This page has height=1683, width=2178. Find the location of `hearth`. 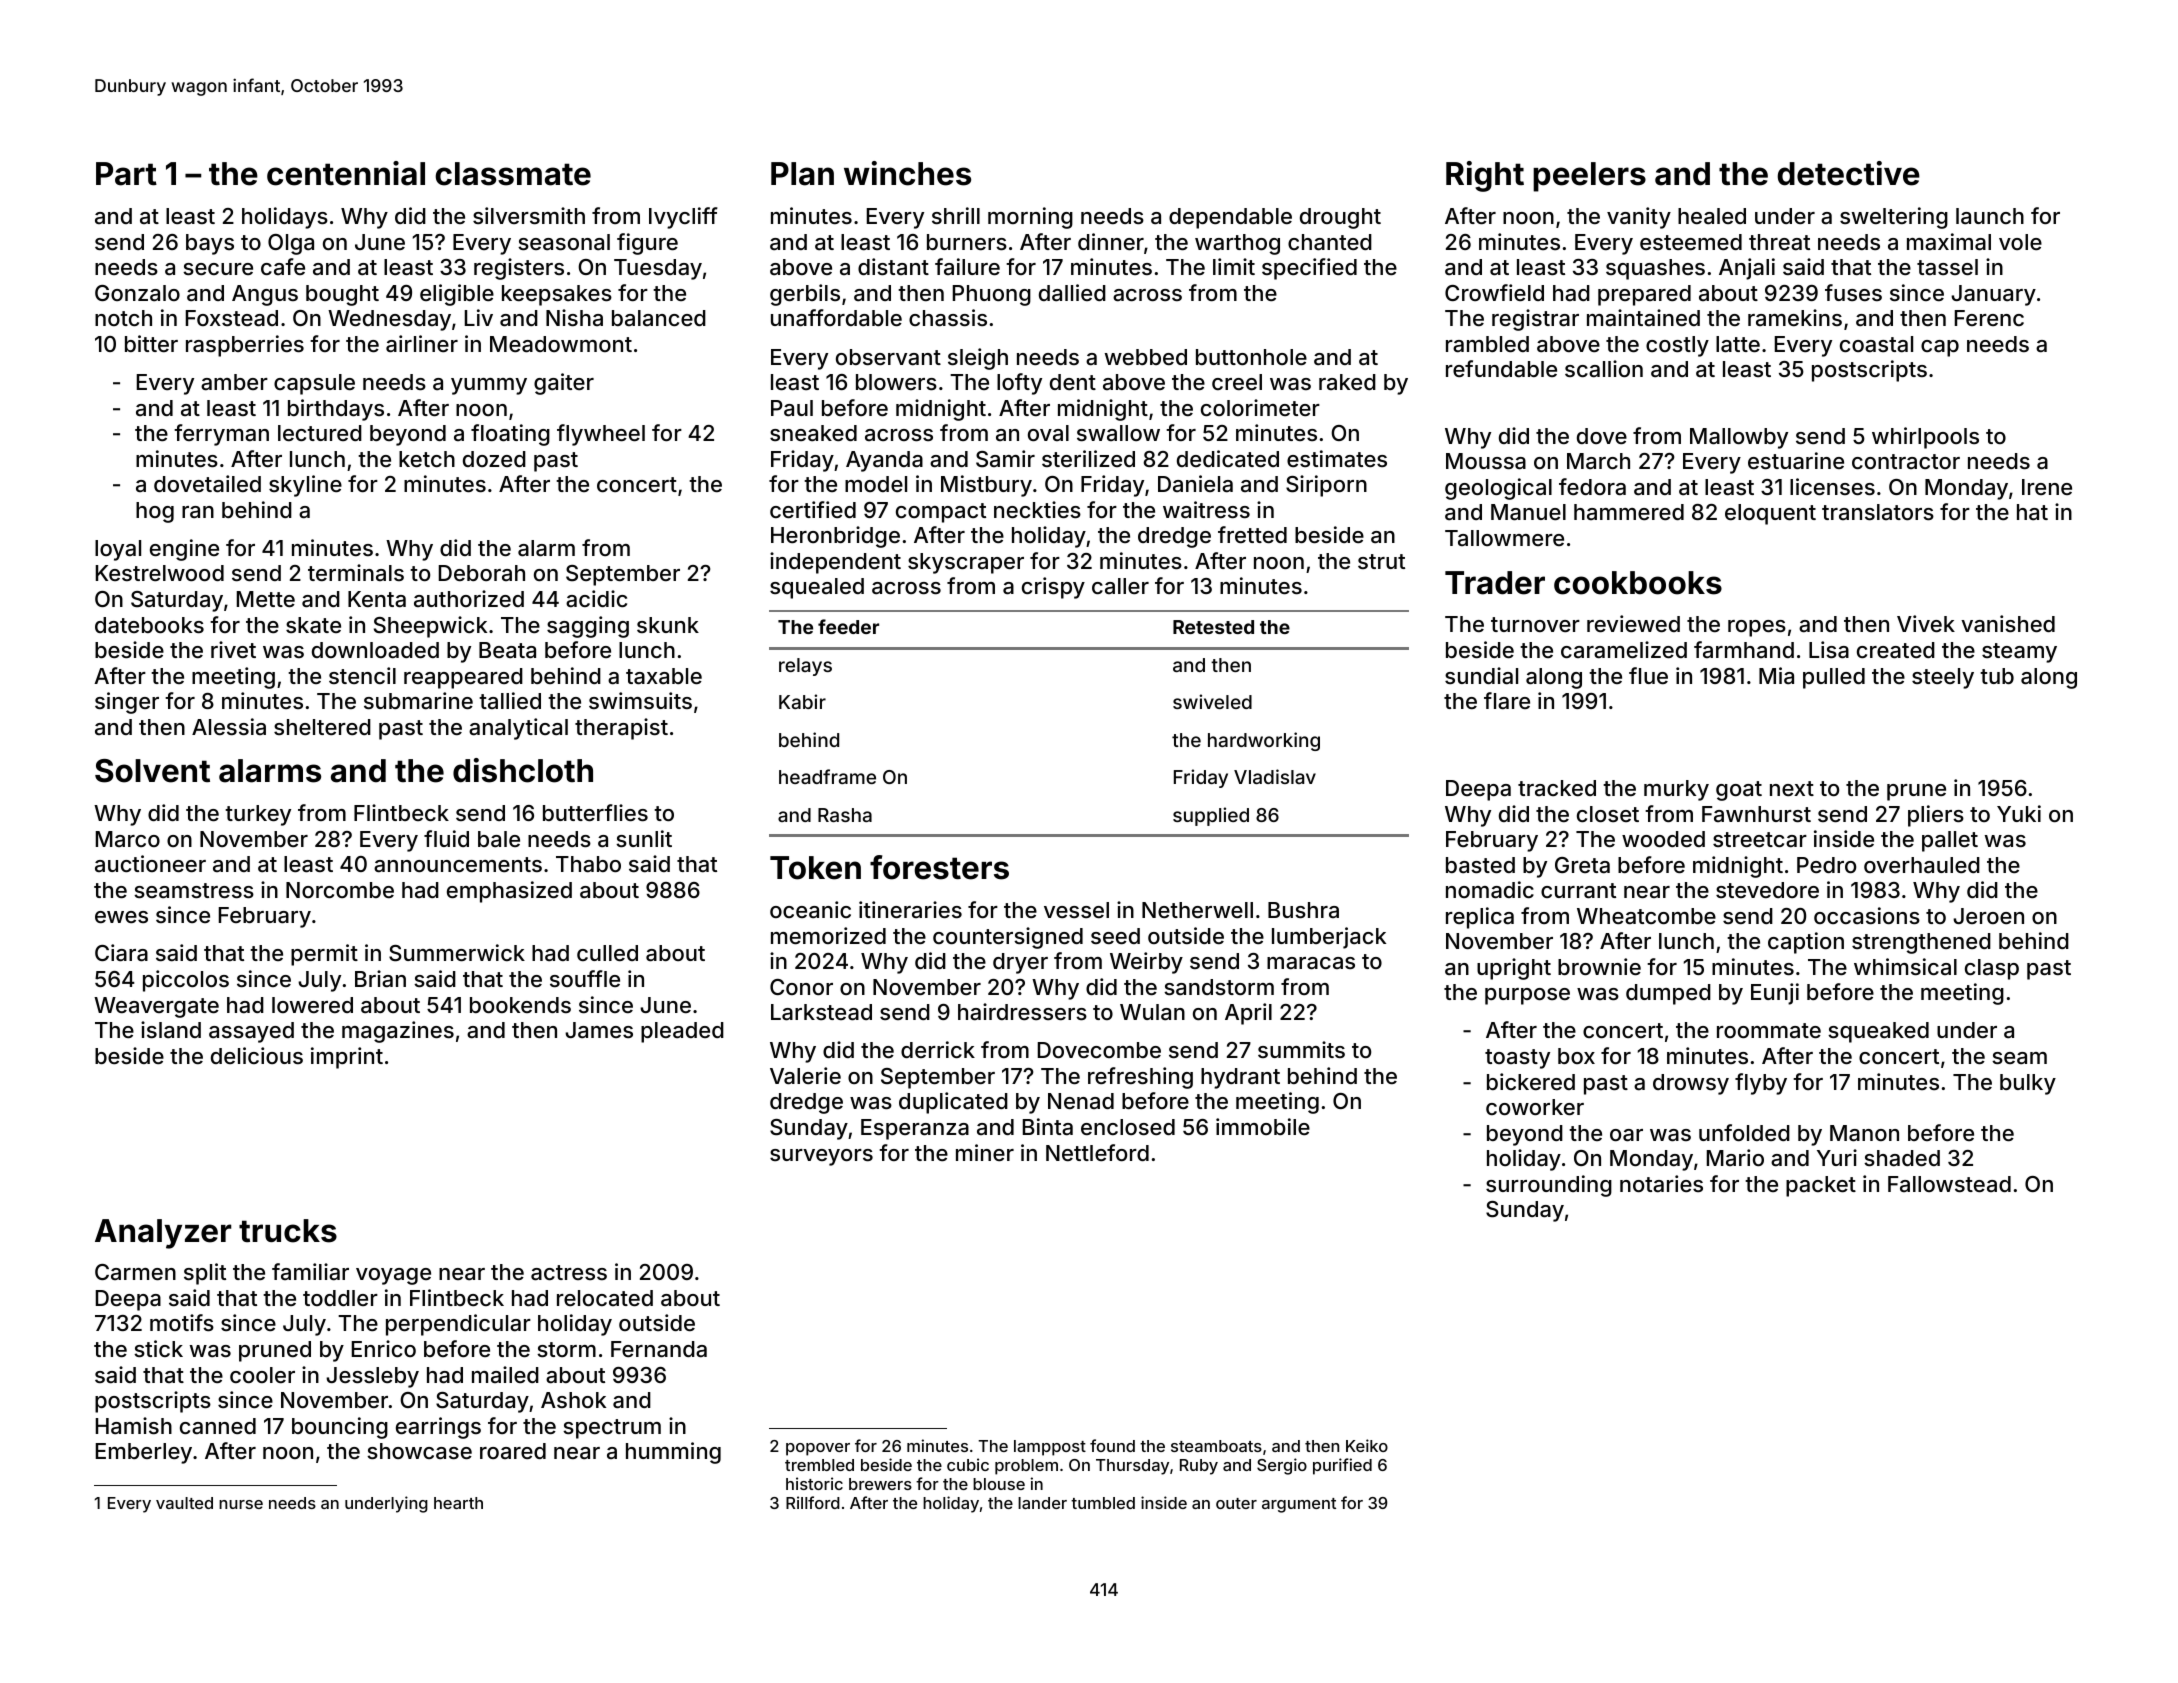

hearth is located at coordinates (458, 1503).
